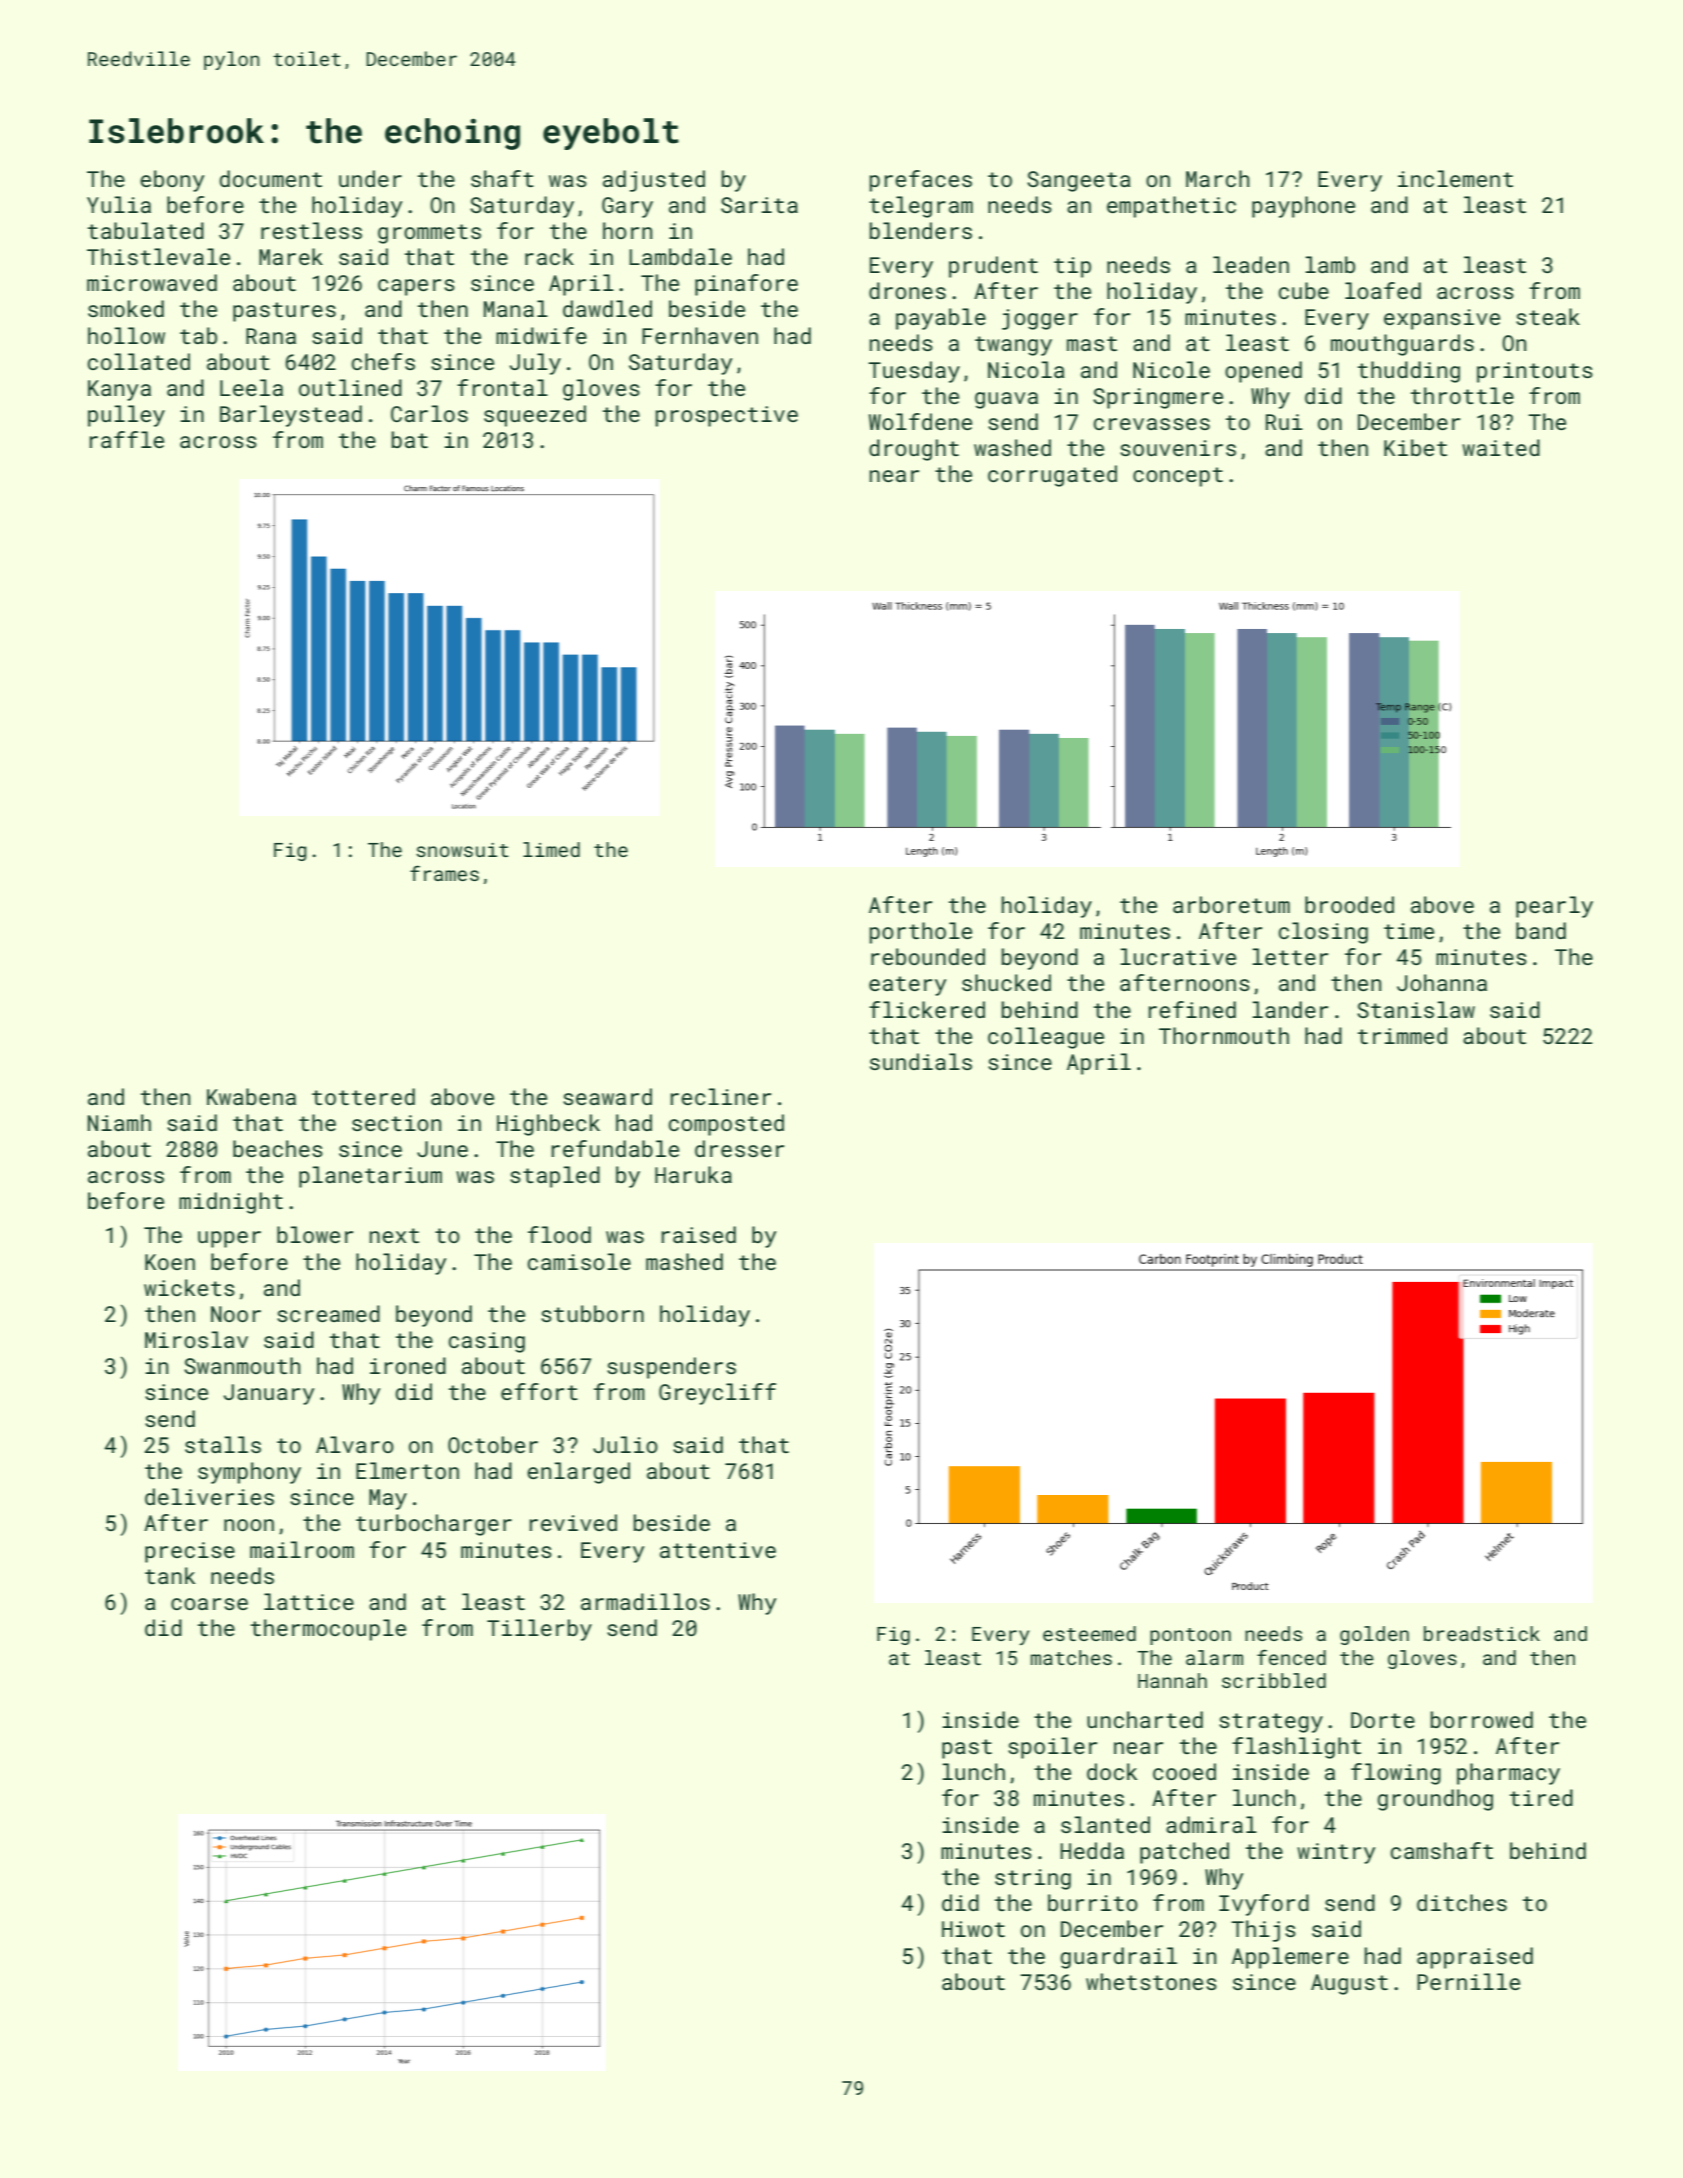 The image size is (1683, 2178). What do you see at coordinates (355, 1444) in the screenshot?
I see `Alvaro` at bounding box center [355, 1444].
